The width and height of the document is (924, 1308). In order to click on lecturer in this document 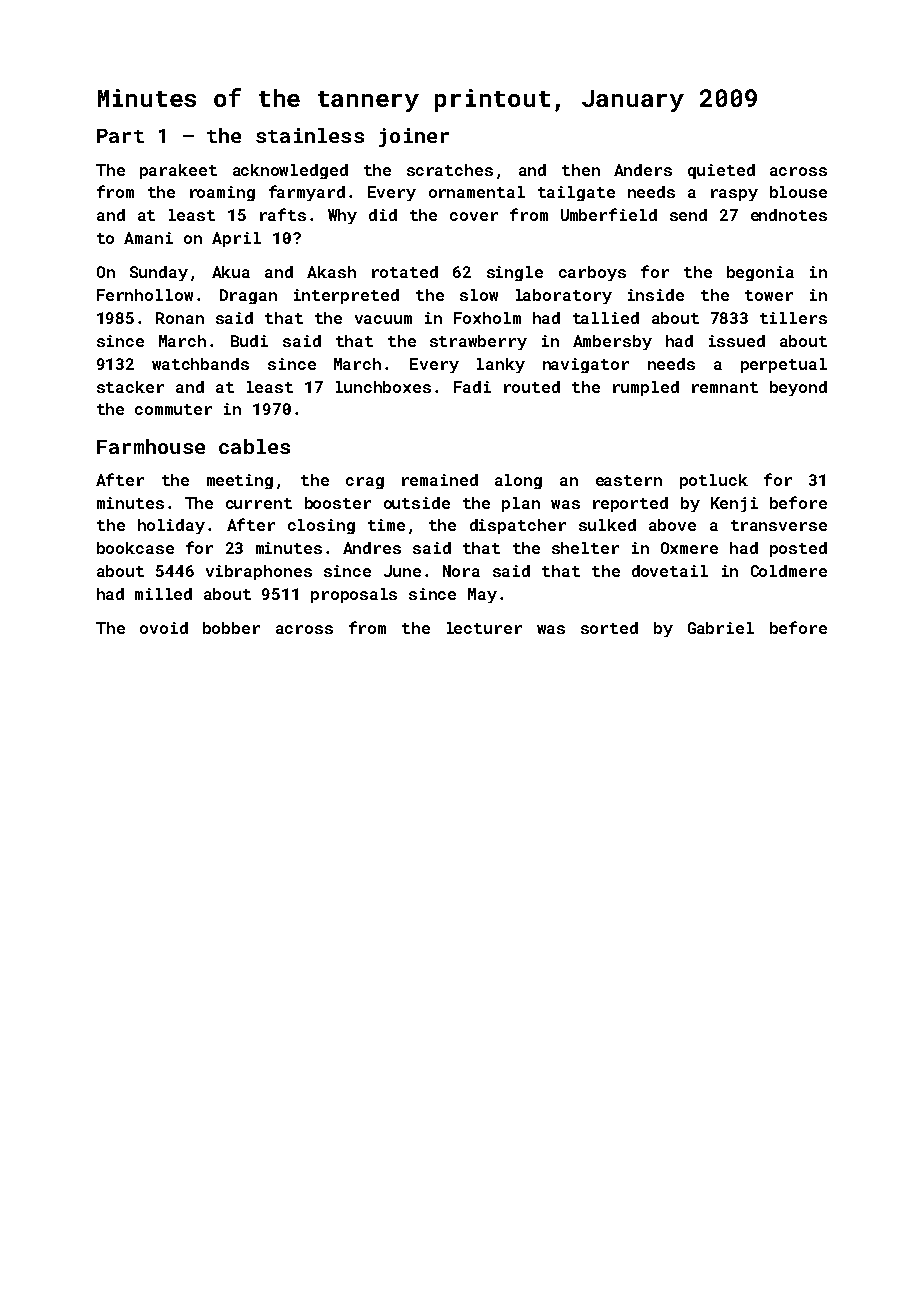, I will do `click(484, 628)`.
